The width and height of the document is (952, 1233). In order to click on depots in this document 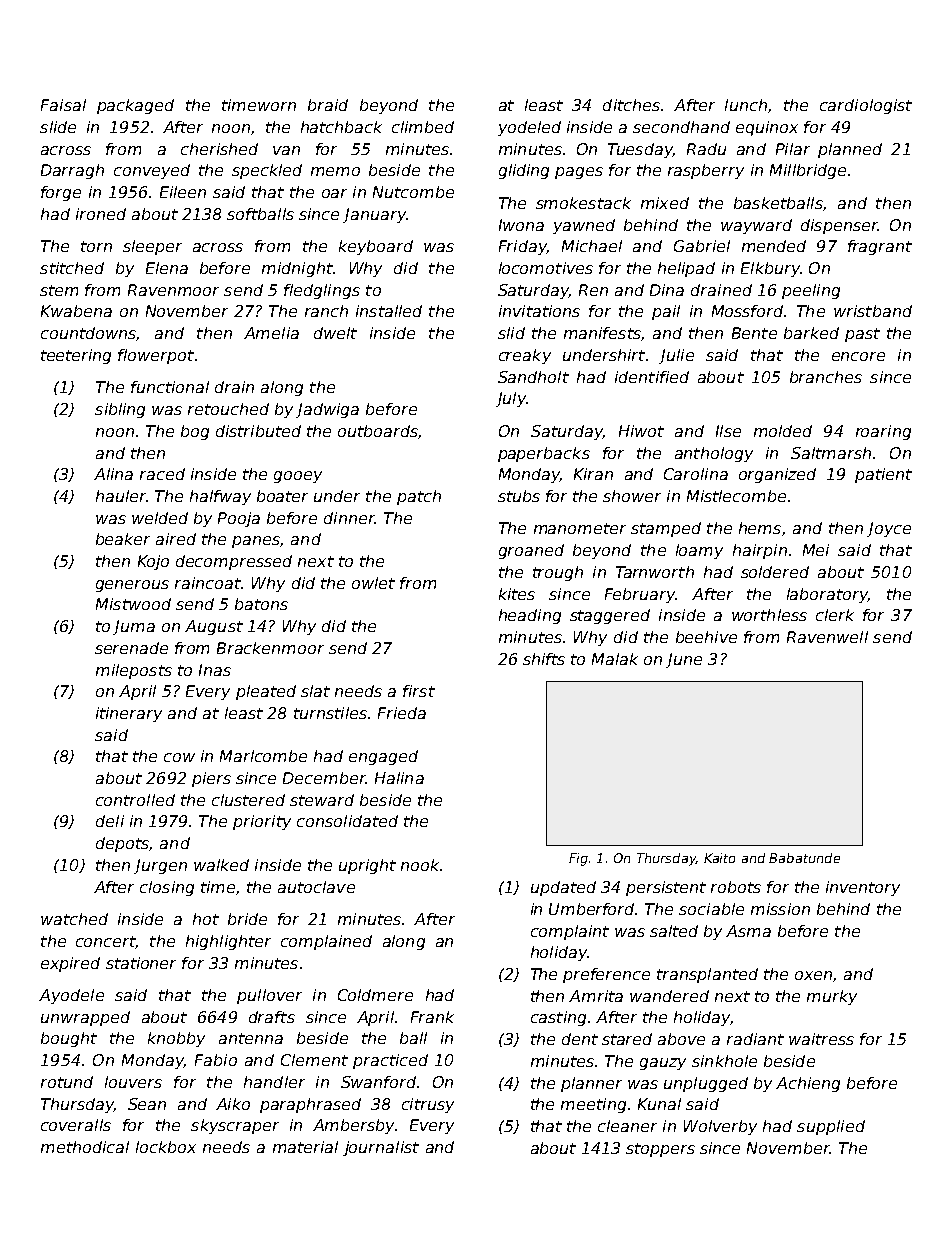, I will do `click(122, 844)`.
